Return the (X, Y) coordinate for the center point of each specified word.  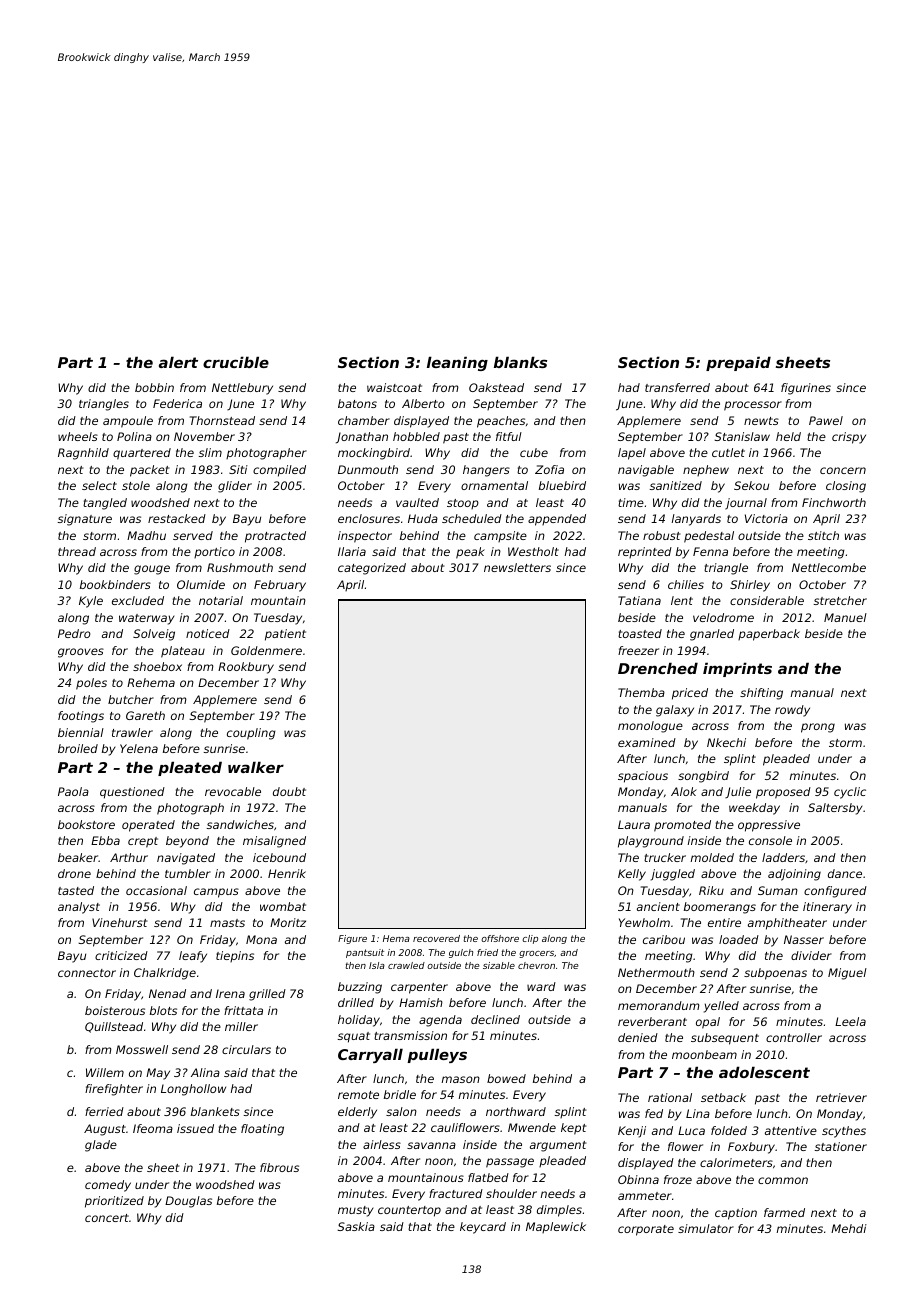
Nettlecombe (829, 567)
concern (843, 470)
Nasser (804, 939)
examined (647, 742)
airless (382, 1144)
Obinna (638, 1179)
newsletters (517, 567)
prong (818, 728)
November (204, 436)
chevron (536, 965)
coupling (251, 734)
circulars (246, 1049)
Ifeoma (153, 1128)
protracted (275, 537)
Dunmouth (368, 469)
